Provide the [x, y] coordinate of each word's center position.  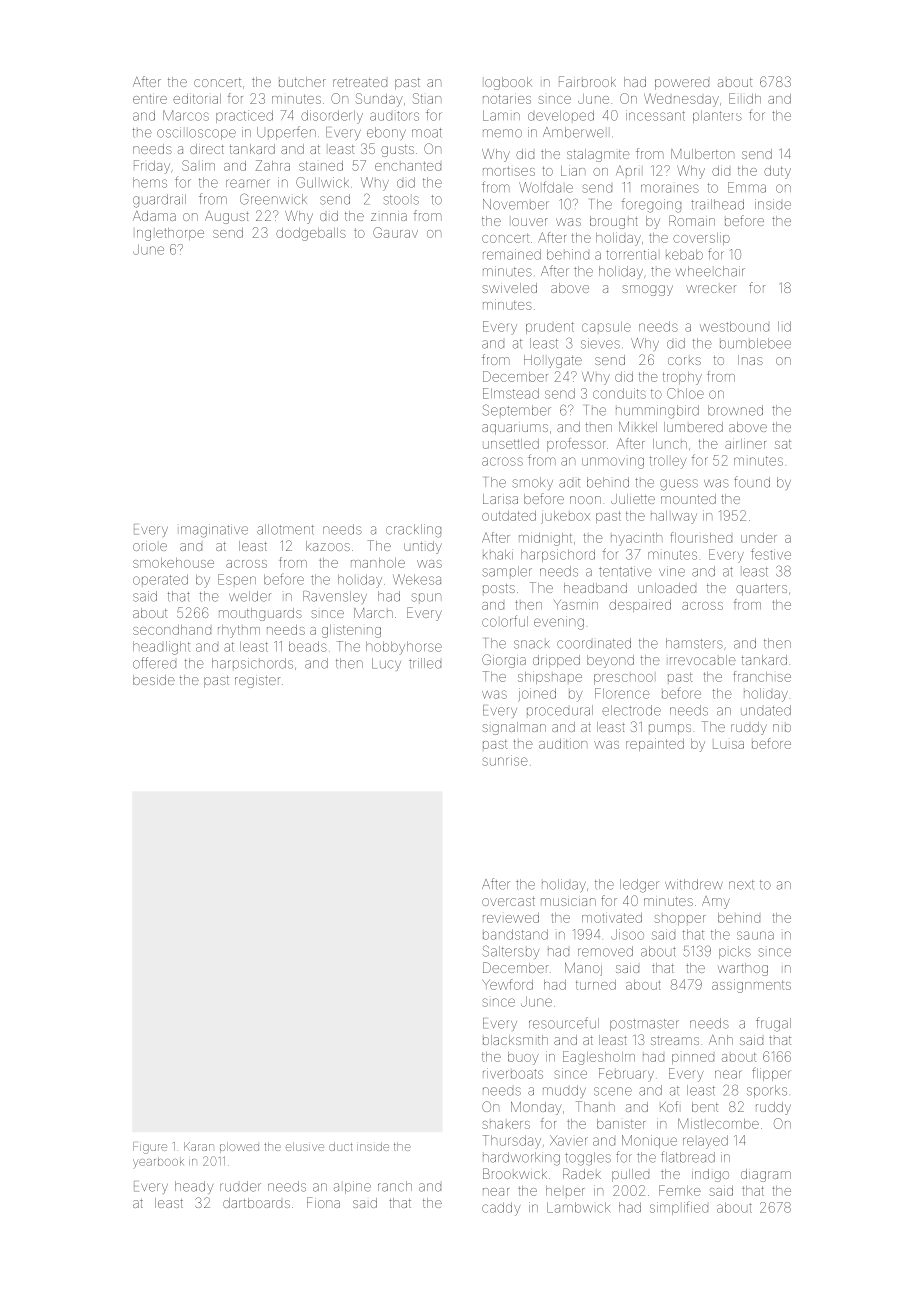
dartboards [256, 1203]
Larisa [500, 499]
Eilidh [745, 98]
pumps [670, 729]
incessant [655, 115]
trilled [425, 663]
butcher [302, 82]
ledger [639, 886]
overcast [508, 901]
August [227, 217]
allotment [285, 529]
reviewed [511, 918]
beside [154, 680]
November [516, 204]
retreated [360, 82]
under [759, 538]
